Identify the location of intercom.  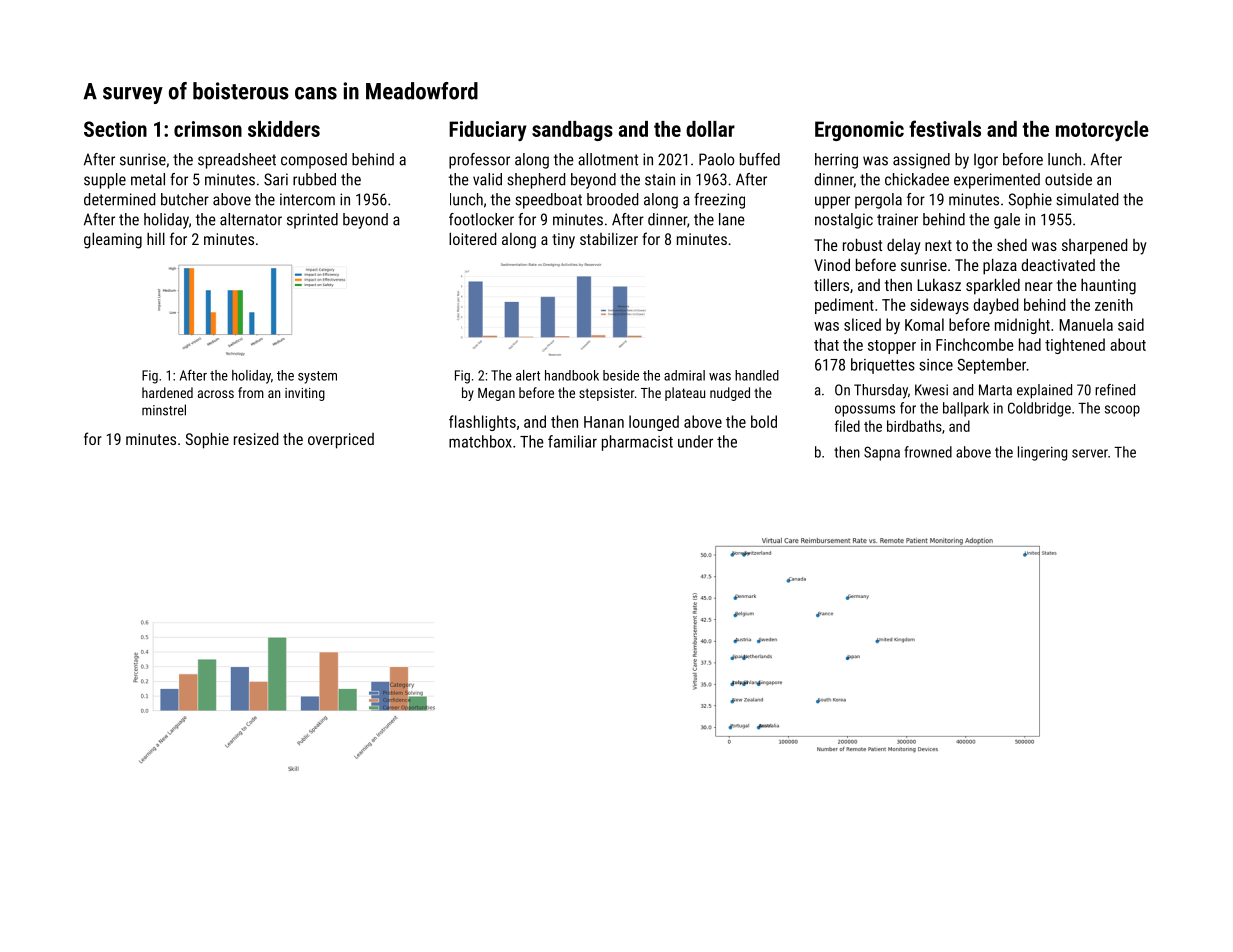
(307, 199).
